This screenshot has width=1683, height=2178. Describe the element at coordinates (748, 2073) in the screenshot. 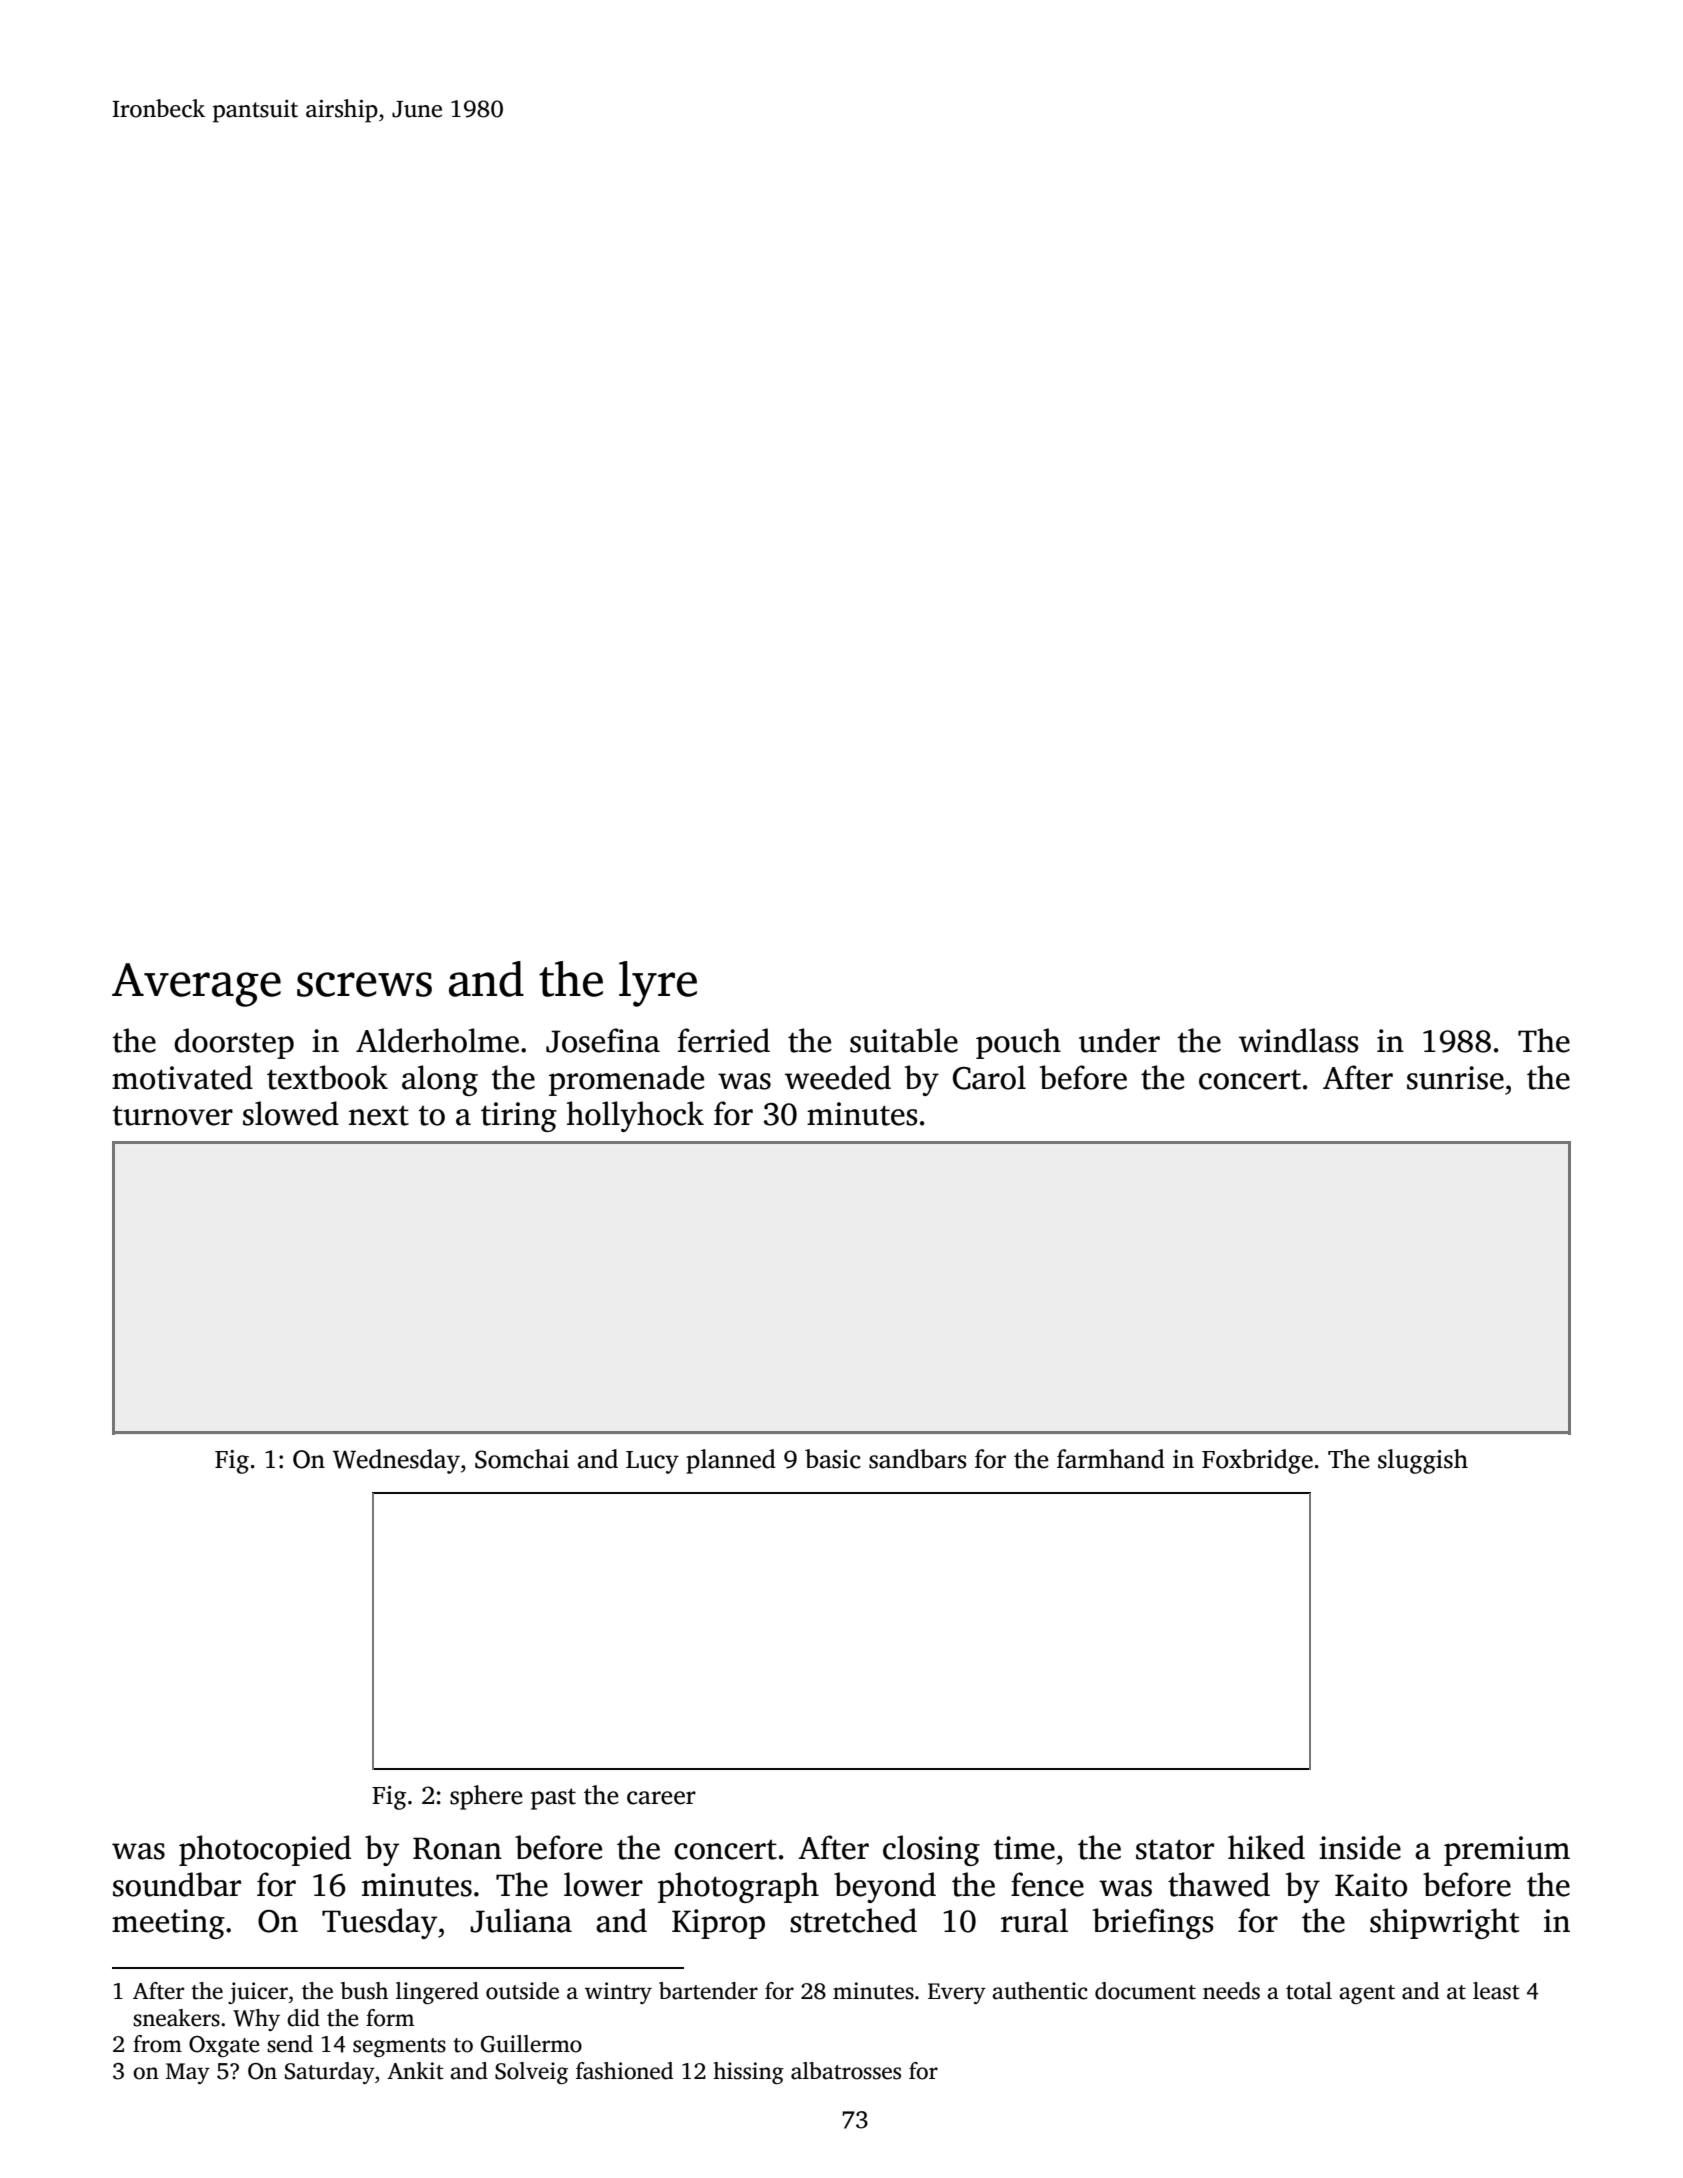

I see `hissing` at that location.
